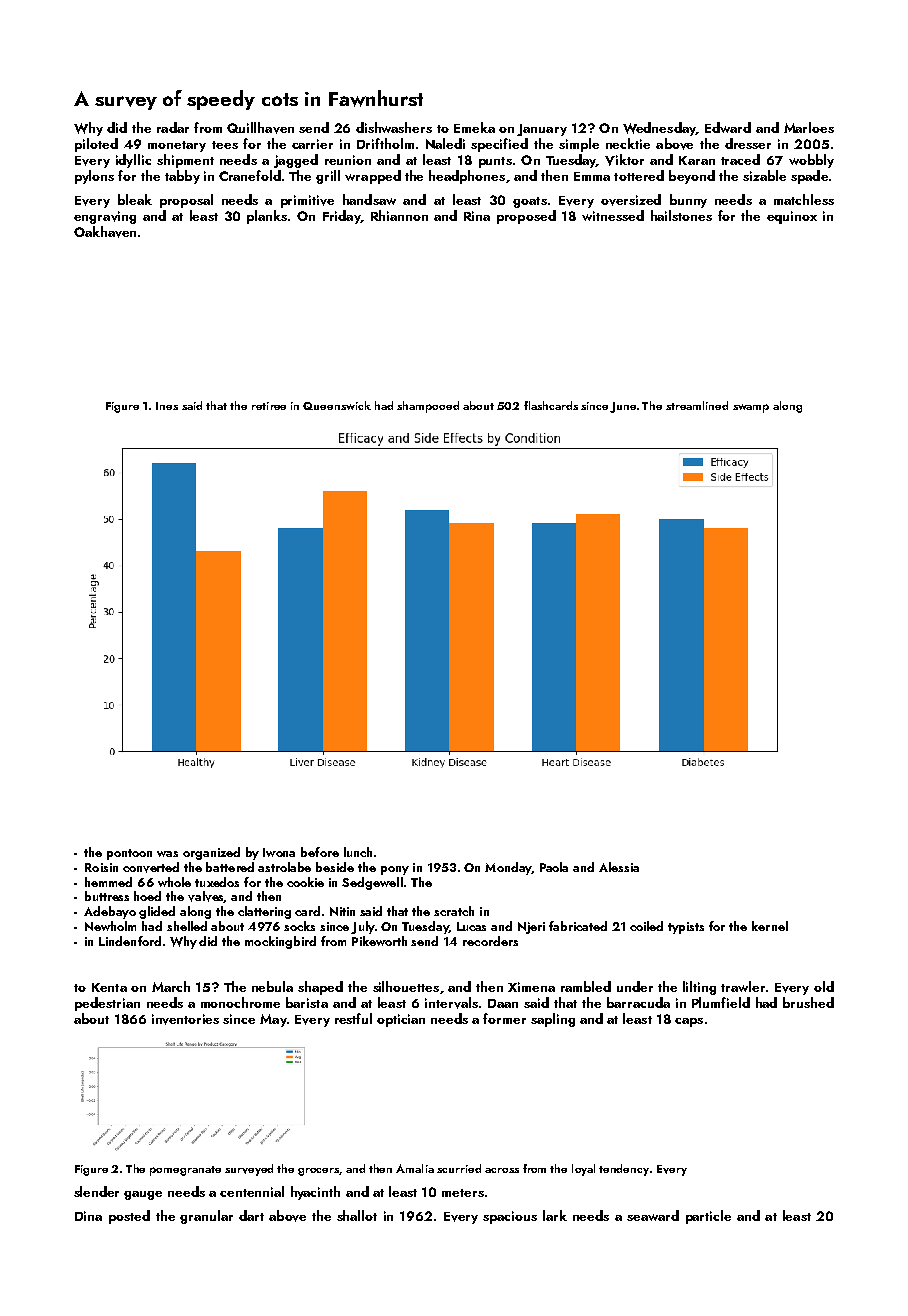  What do you see at coordinates (728, 127) in the document?
I see `Edward` at bounding box center [728, 127].
